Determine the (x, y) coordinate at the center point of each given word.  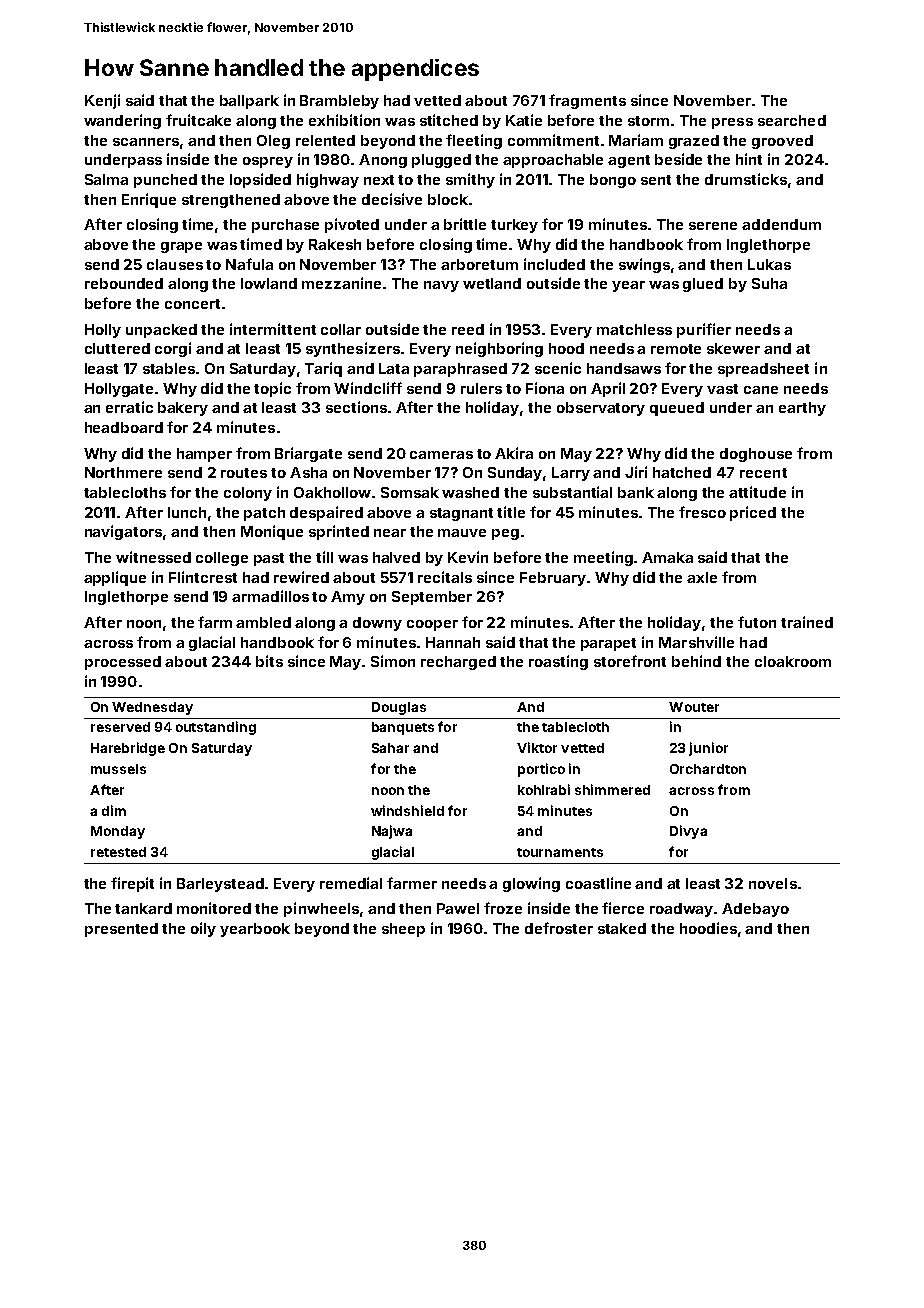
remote (676, 349)
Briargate (308, 454)
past (269, 559)
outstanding (216, 728)
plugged (441, 161)
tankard (143, 908)
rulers (481, 388)
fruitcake (198, 120)
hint (749, 159)
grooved (782, 142)
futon (757, 622)
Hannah (453, 642)
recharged (458, 663)
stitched (449, 120)
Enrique (149, 200)
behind (696, 661)
